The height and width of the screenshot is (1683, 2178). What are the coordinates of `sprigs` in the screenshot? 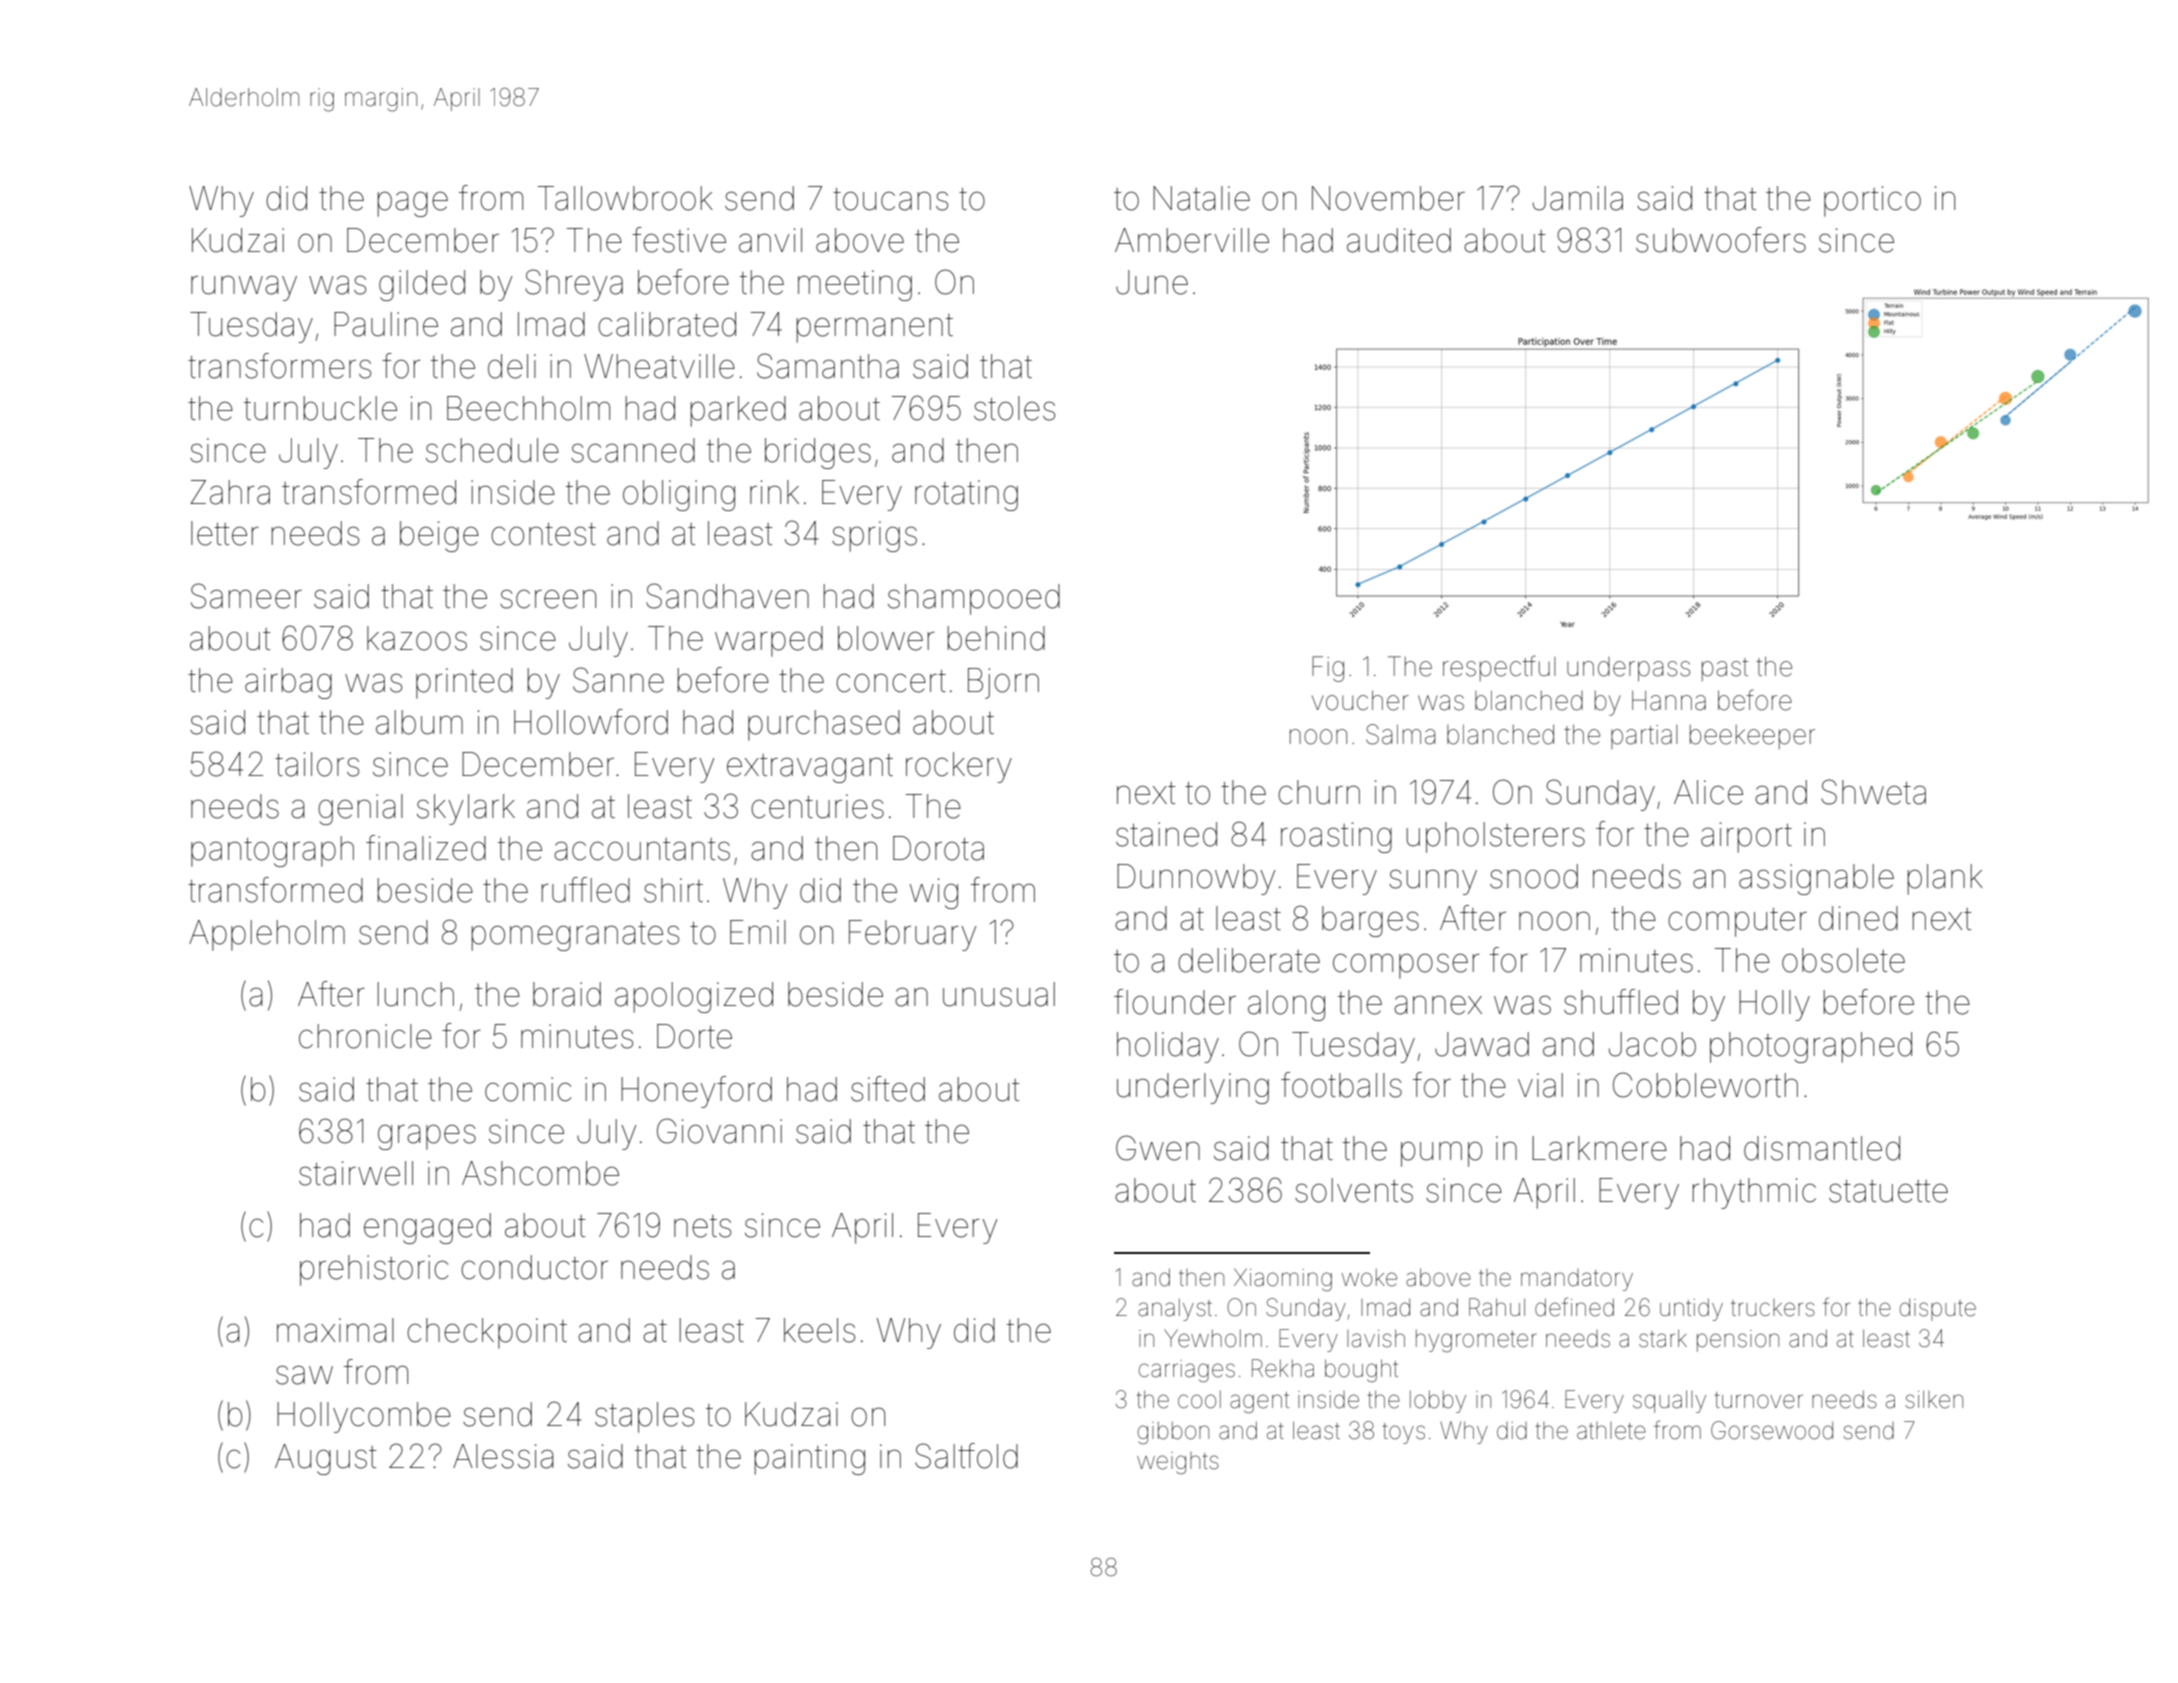 It's located at (874, 536).
